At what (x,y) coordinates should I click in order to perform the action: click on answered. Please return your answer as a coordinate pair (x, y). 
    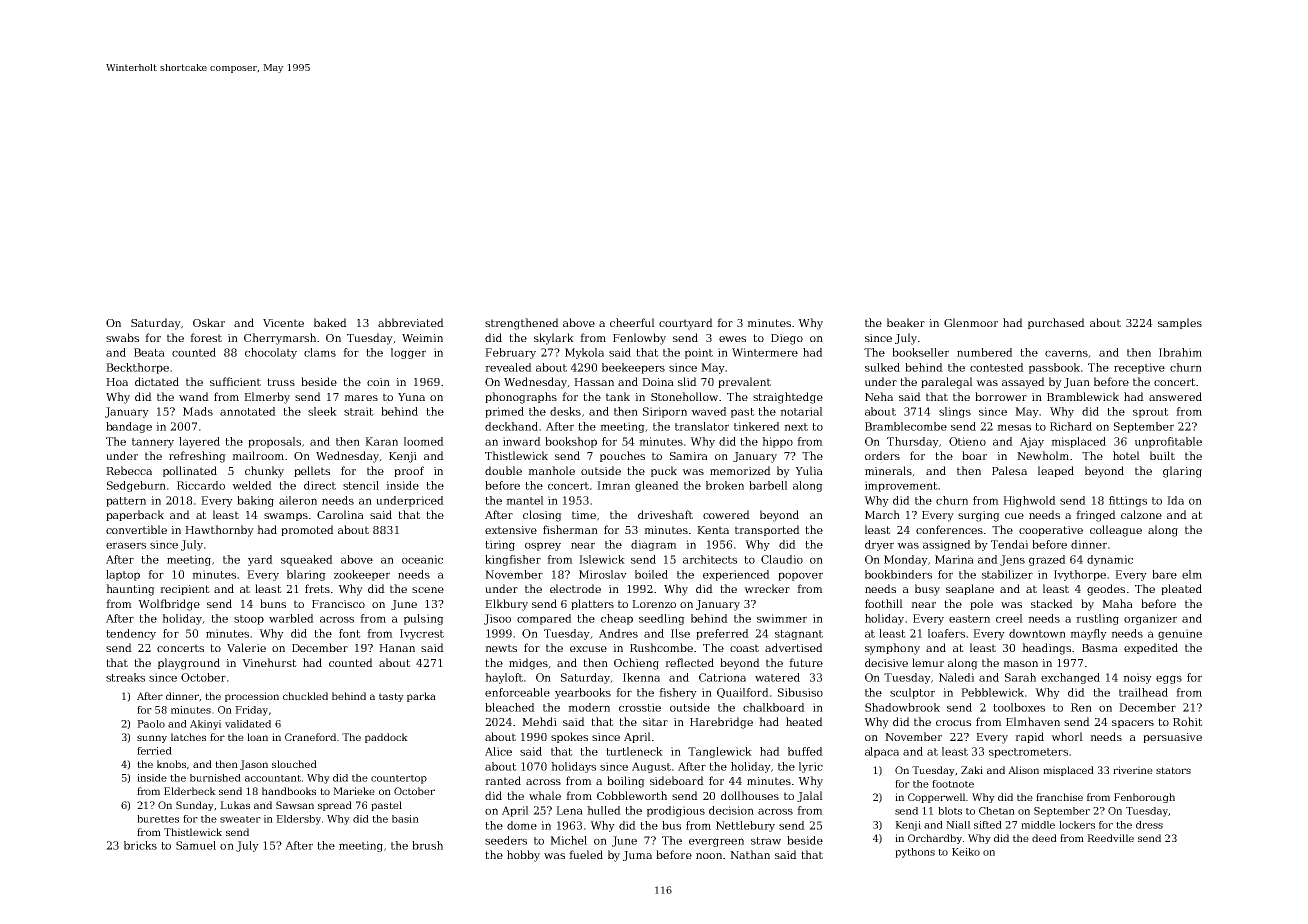
    Looking at the image, I should click on (1175, 396).
